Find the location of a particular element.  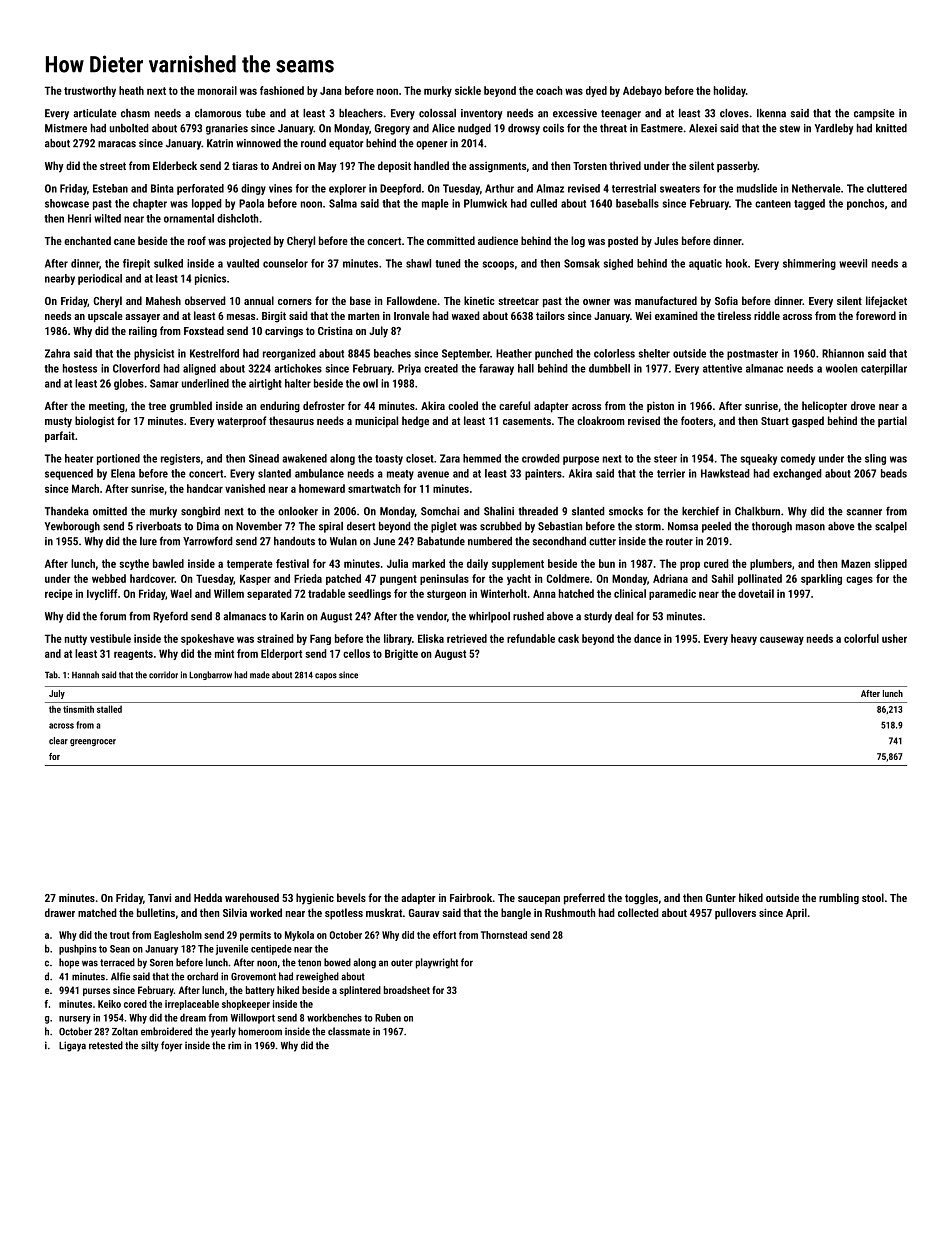

foyer is located at coordinates (171, 1046).
